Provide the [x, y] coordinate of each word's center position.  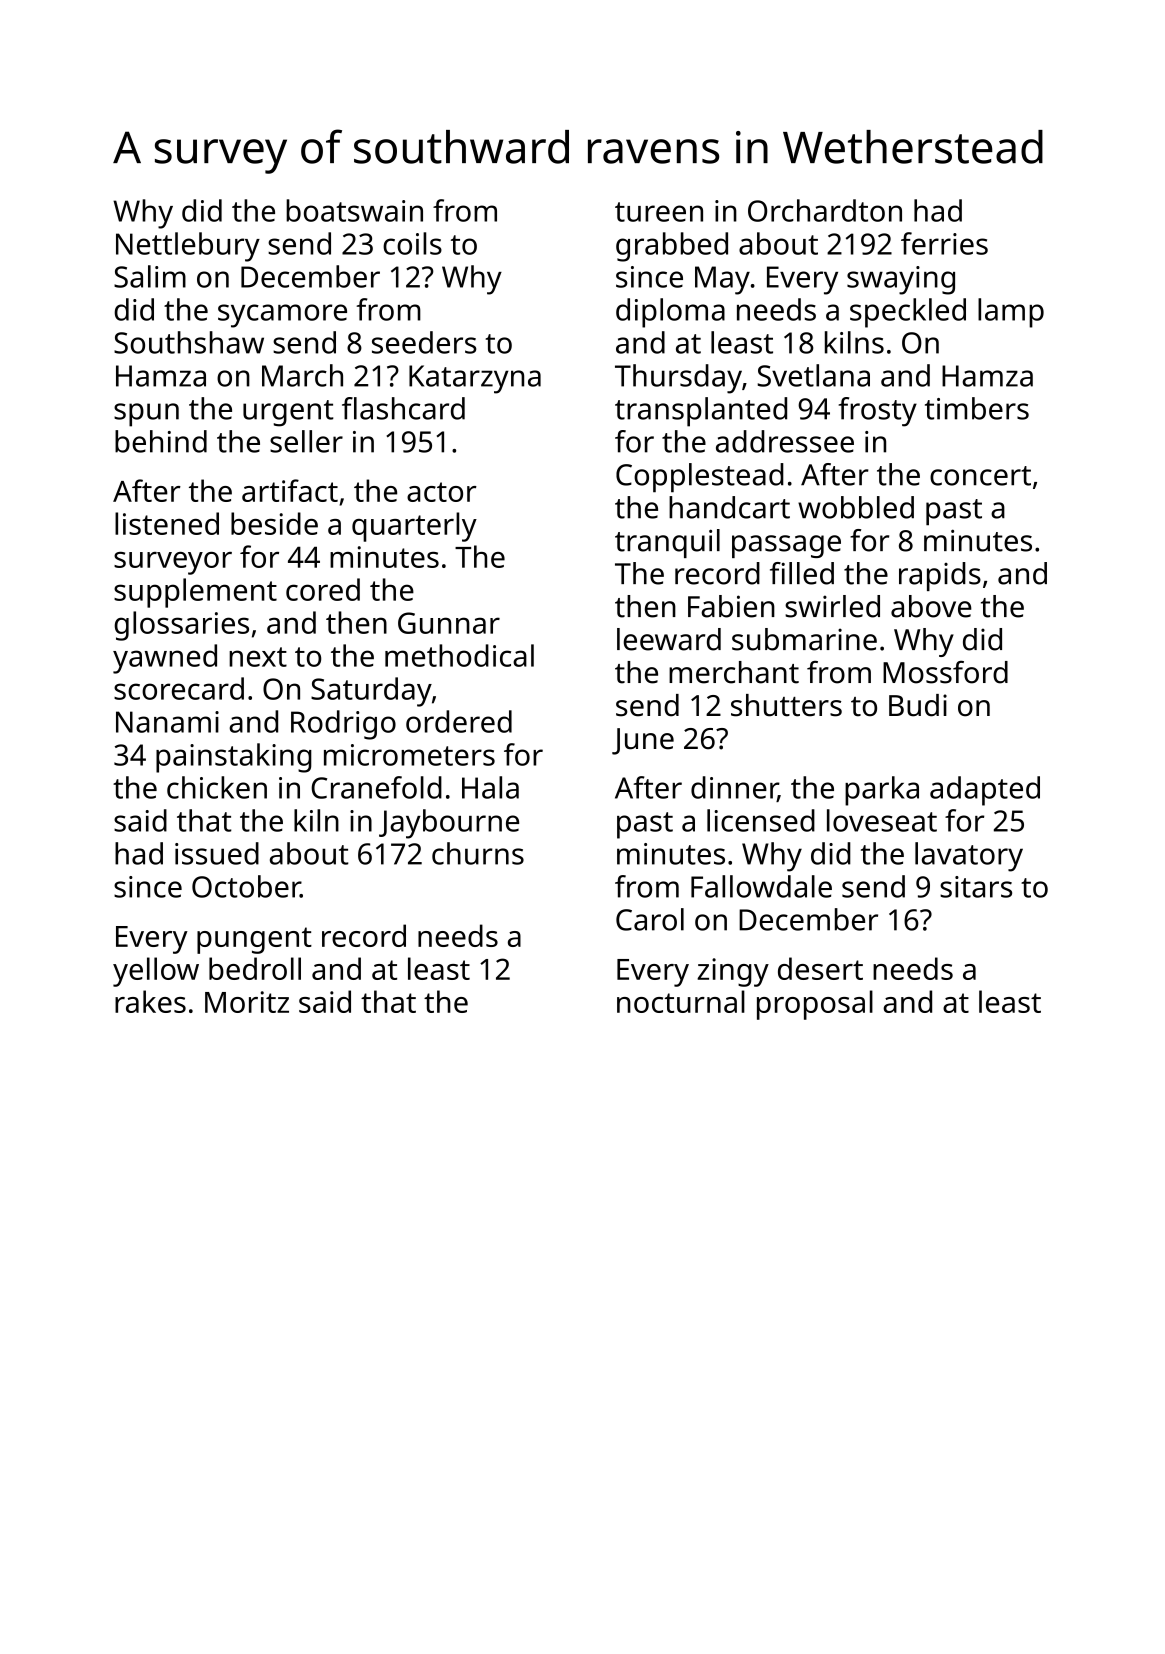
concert [980, 476]
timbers [977, 408]
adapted [985, 791]
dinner [734, 788]
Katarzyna [475, 379]
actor [442, 492]
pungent [254, 940]
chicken [217, 787]
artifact [290, 490]
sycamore [282, 316]
